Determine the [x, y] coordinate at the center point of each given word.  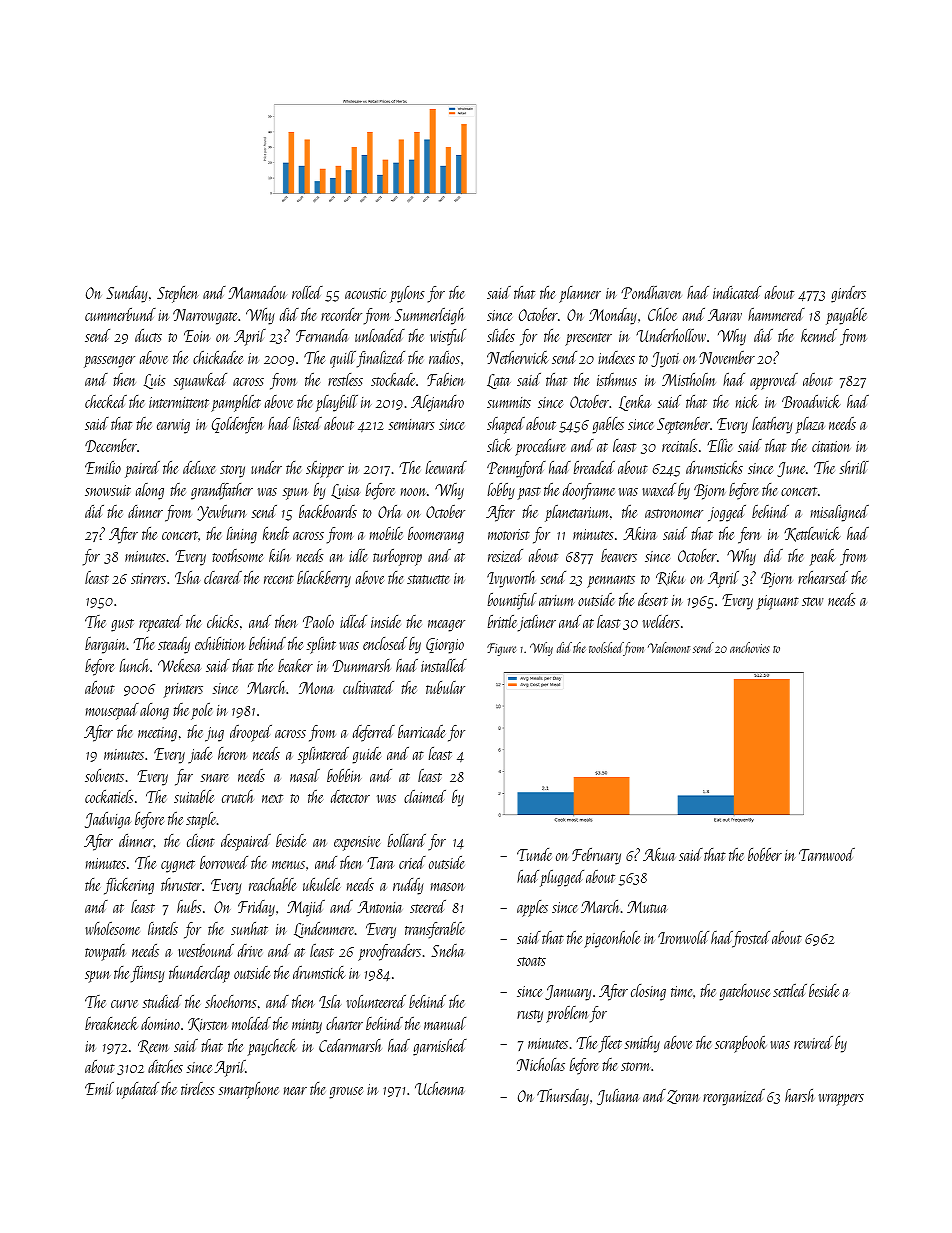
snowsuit [108, 490]
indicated [737, 292]
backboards [328, 511]
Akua [659, 854]
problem [567, 1014]
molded [251, 1023]
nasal [305, 775]
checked [106, 401]
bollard [407, 840]
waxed [659, 489]
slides [501, 335]
